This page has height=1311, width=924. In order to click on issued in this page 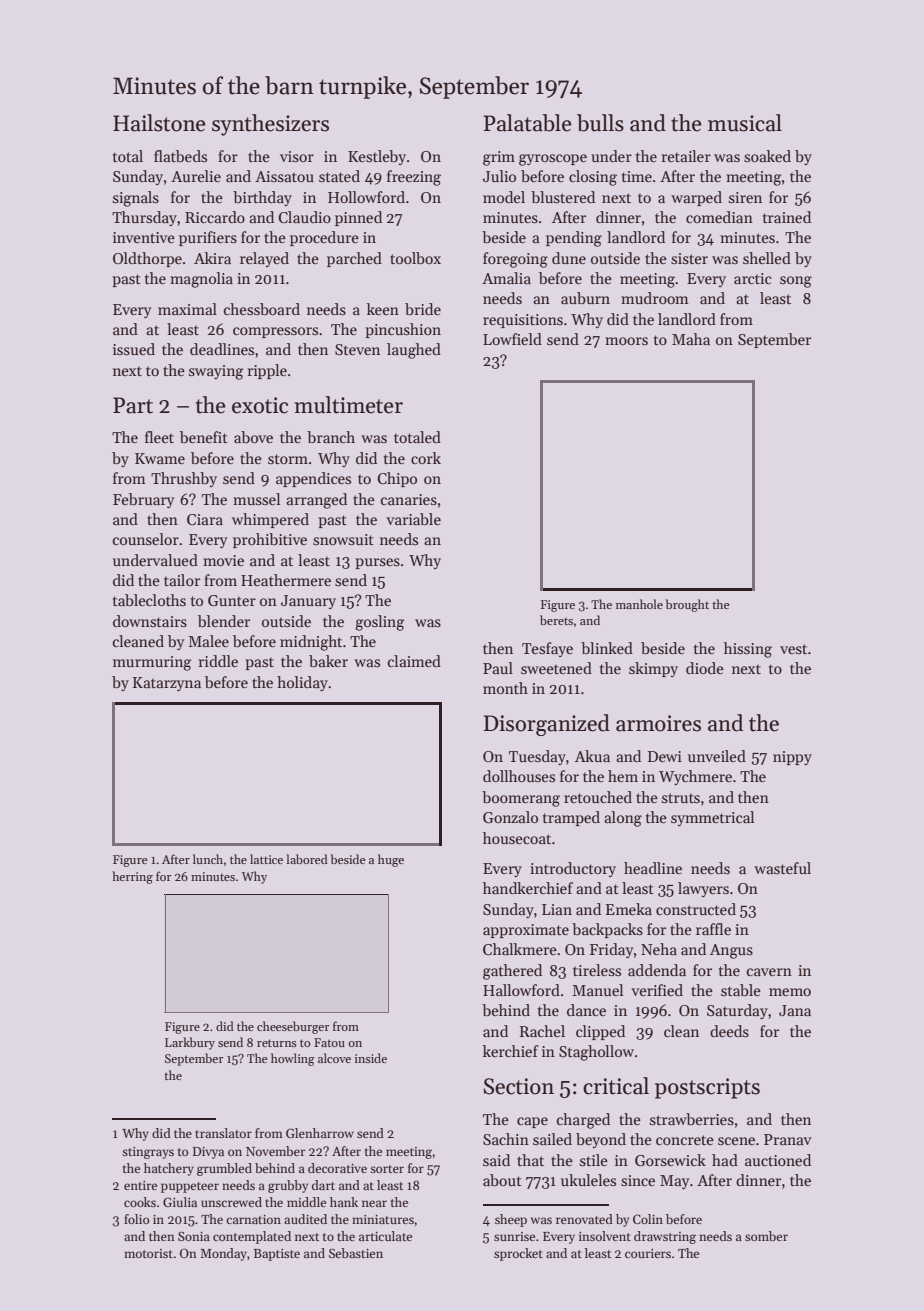, I will do `click(134, 349)`.
